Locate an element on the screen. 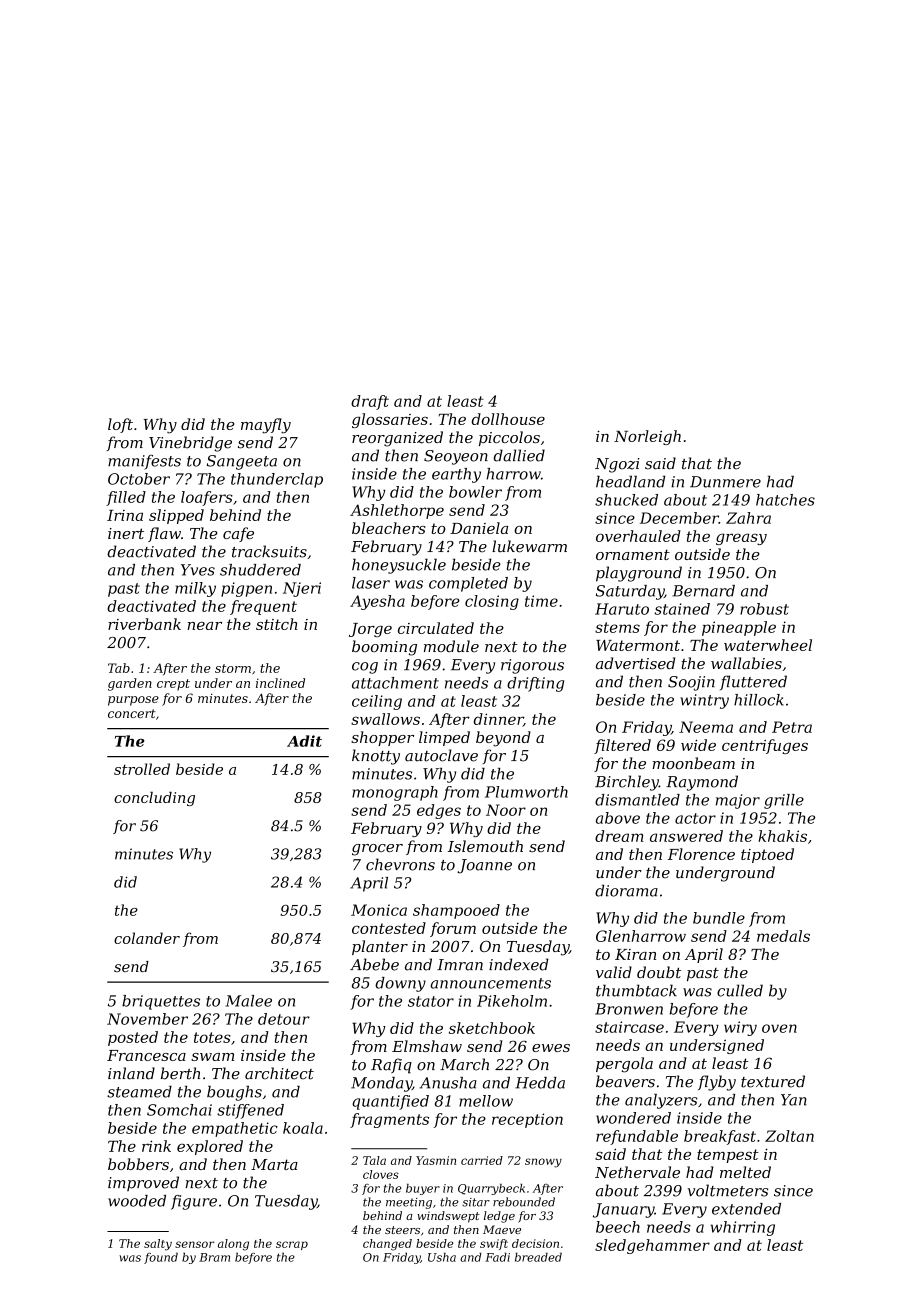  staircase is located at coordinates (629, 1027).
